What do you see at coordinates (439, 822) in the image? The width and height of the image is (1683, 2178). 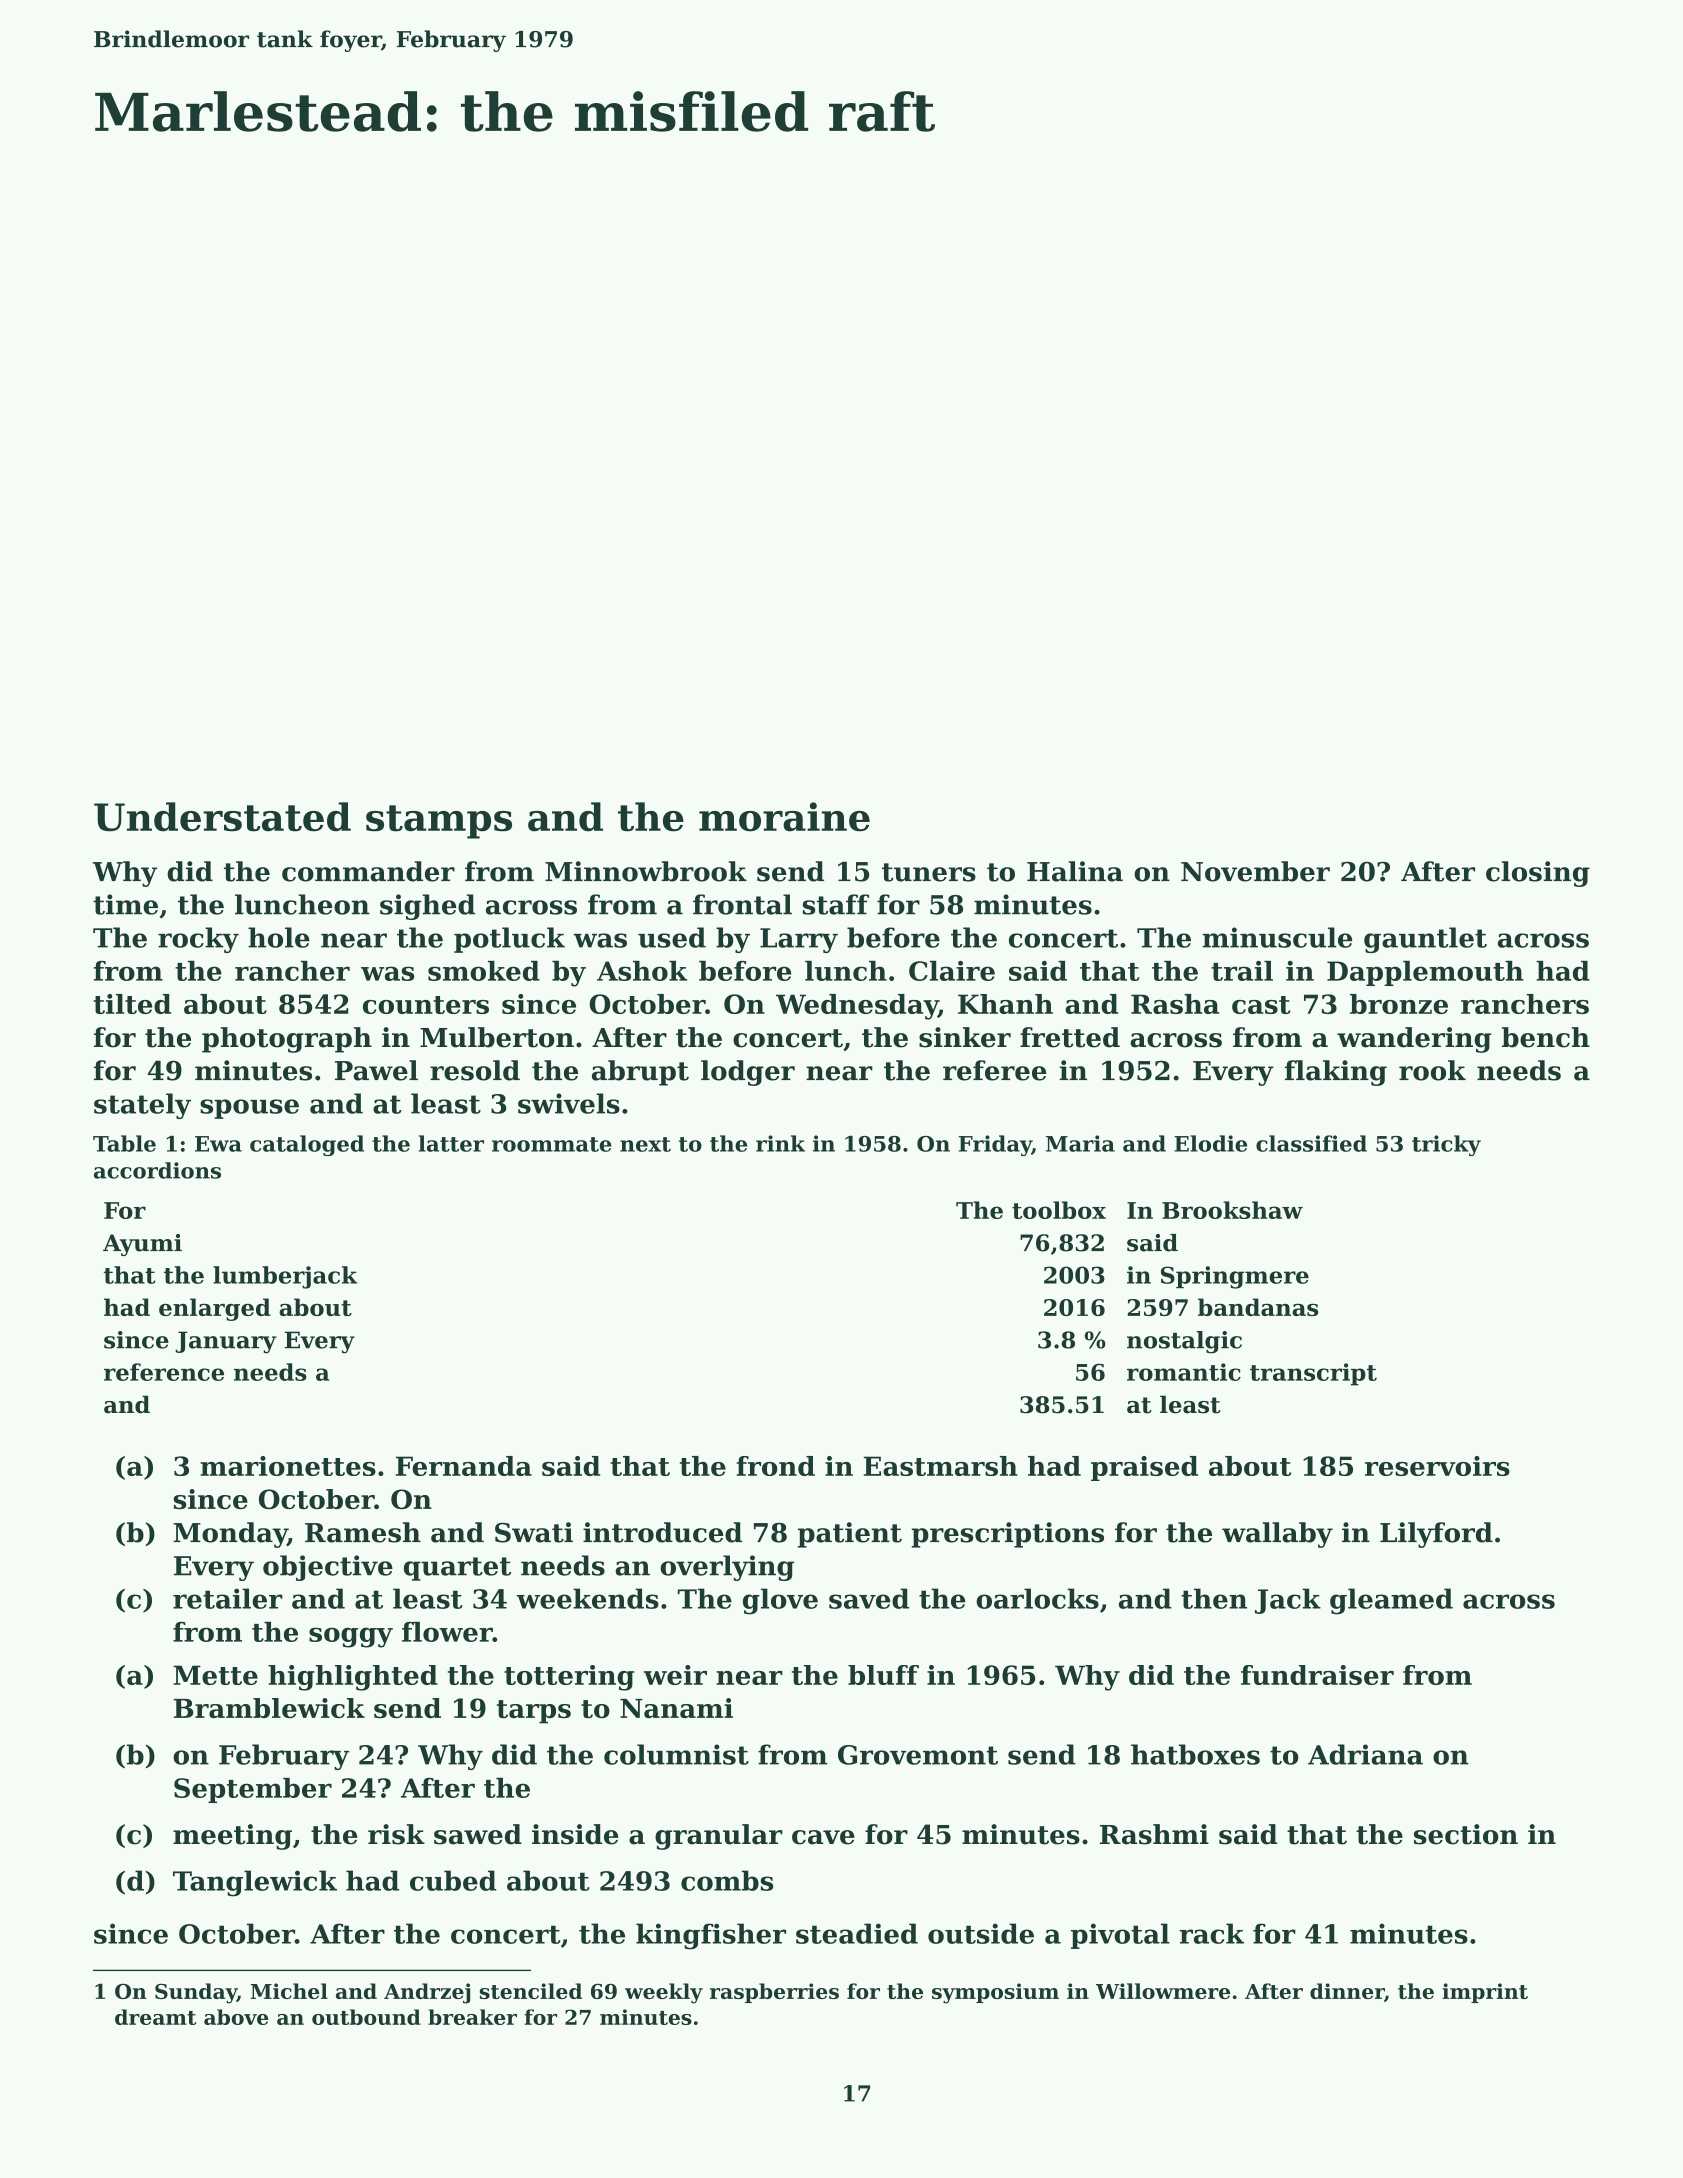 I see `stamps` at bounding box center [439, 822].
